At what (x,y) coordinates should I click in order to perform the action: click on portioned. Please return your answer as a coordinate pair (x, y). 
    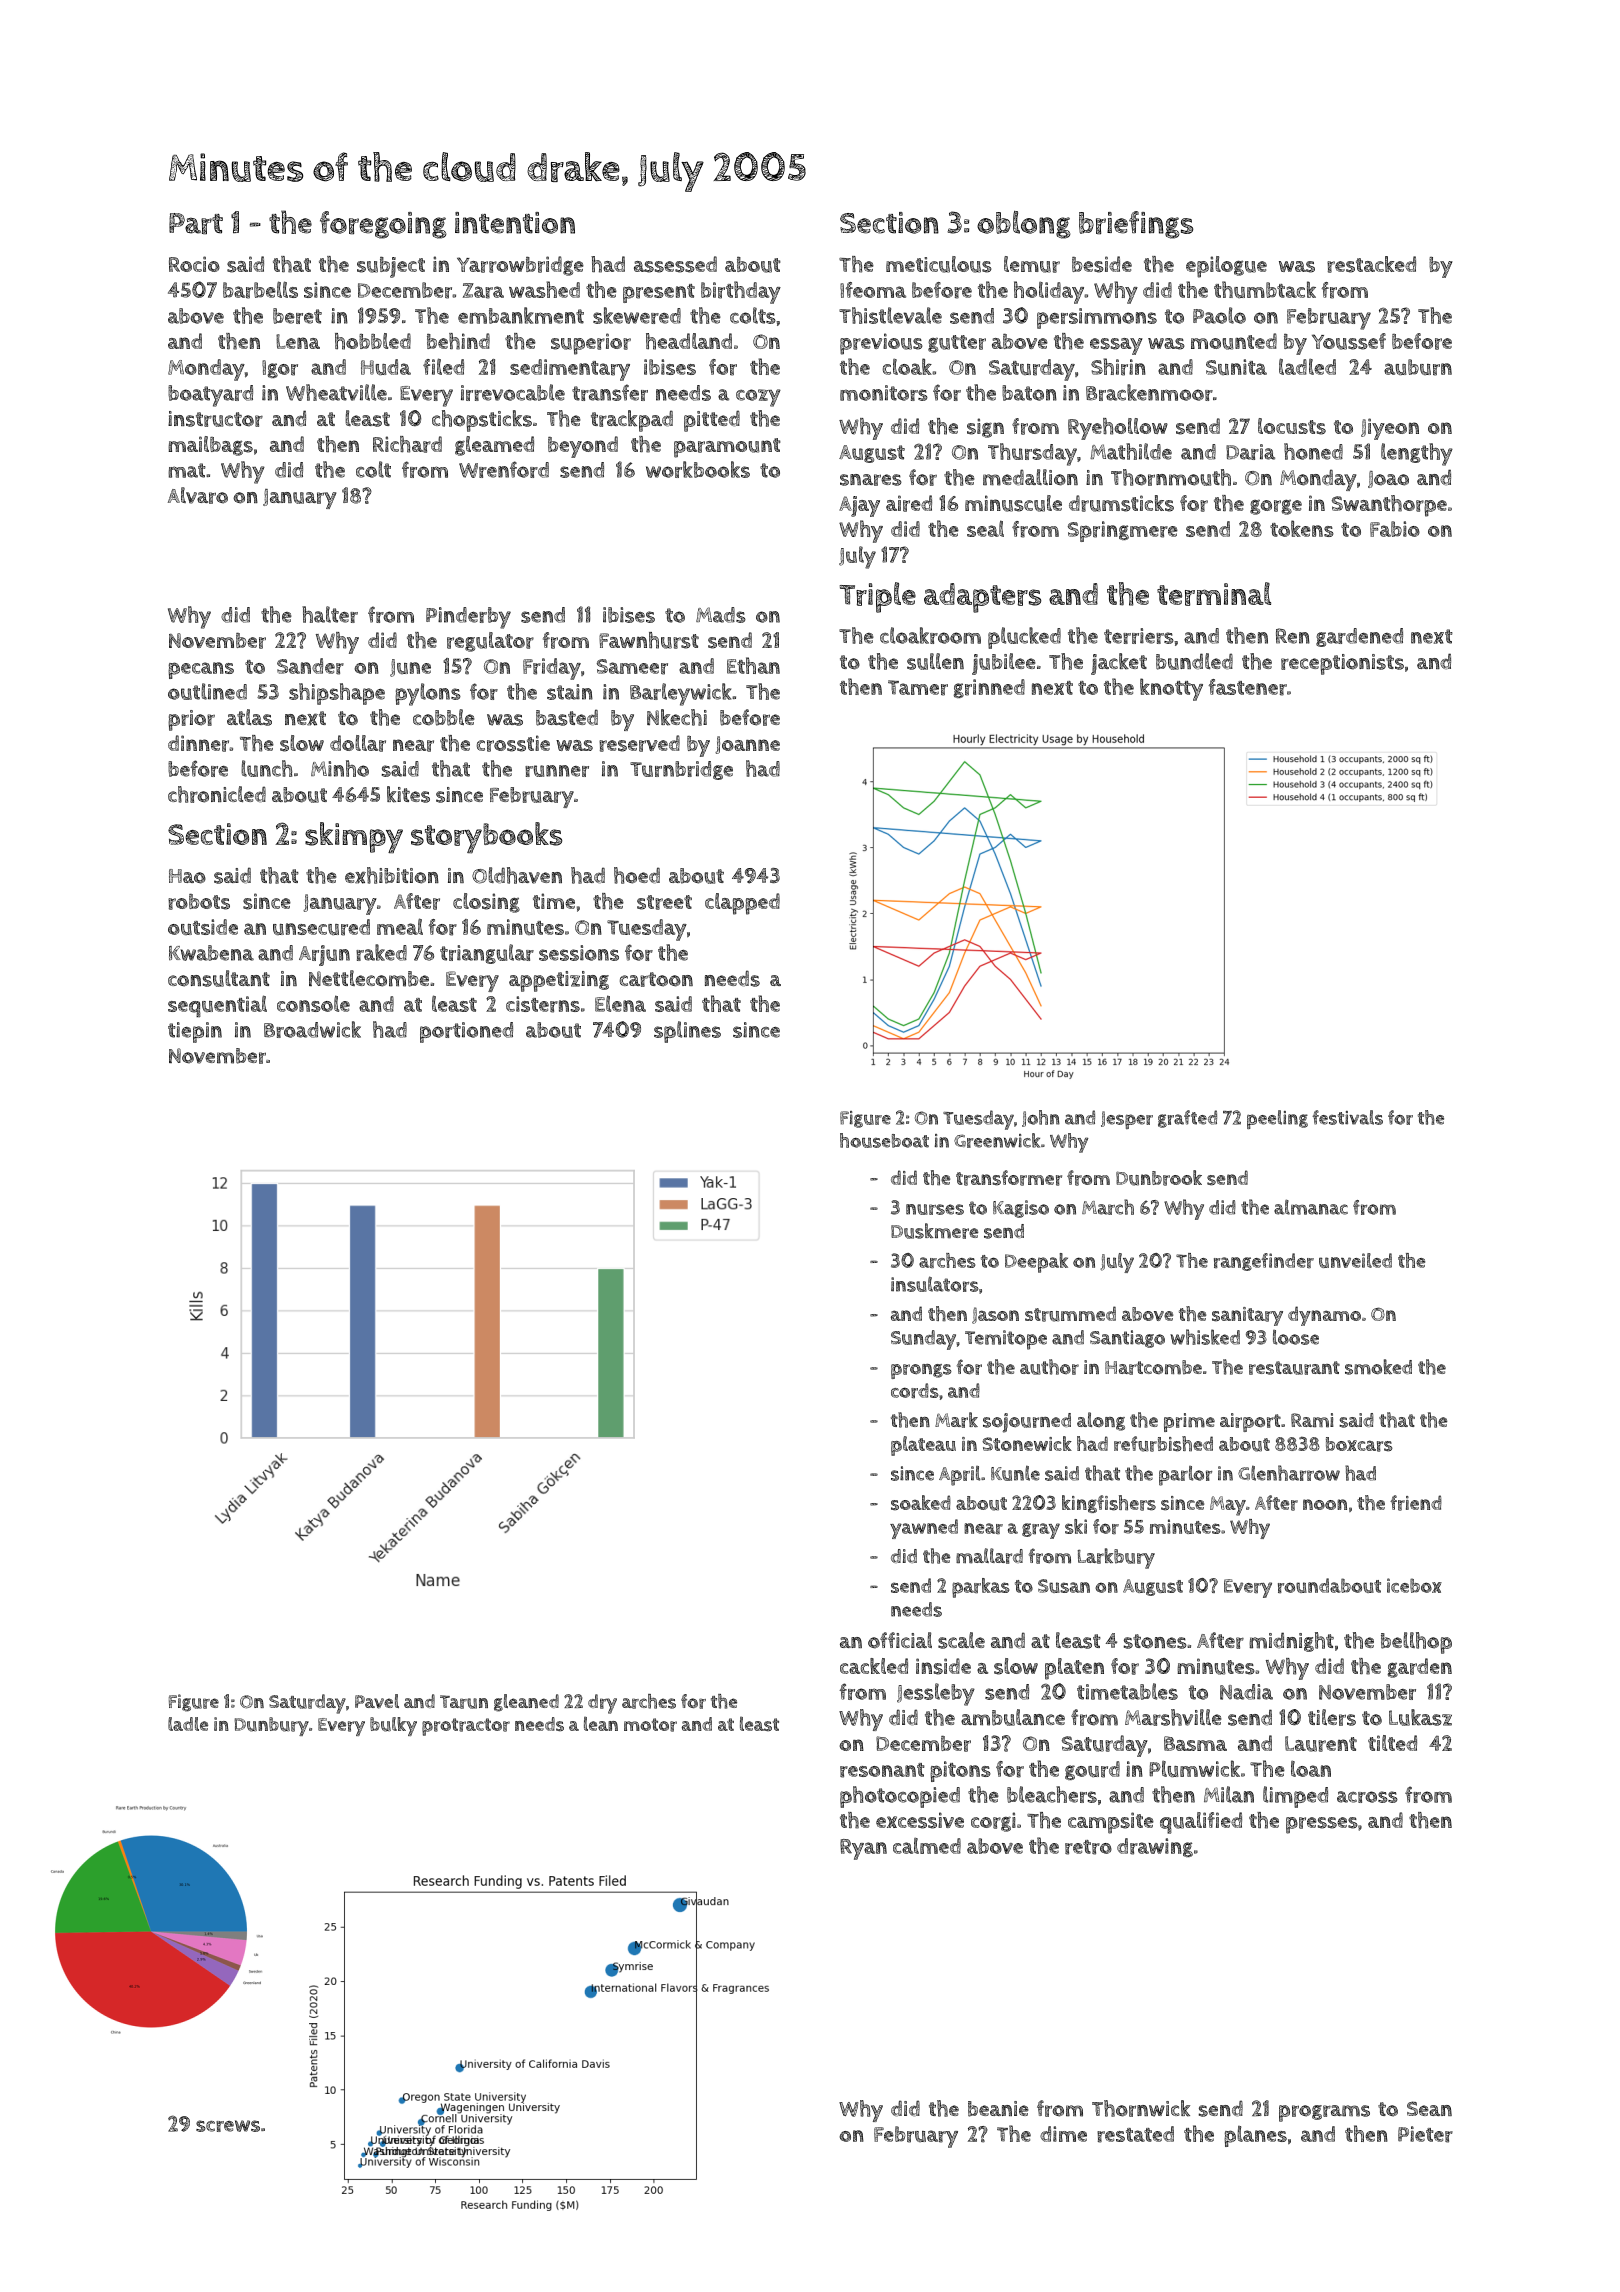
    Looking at the image, I should click on (466, 1032).
